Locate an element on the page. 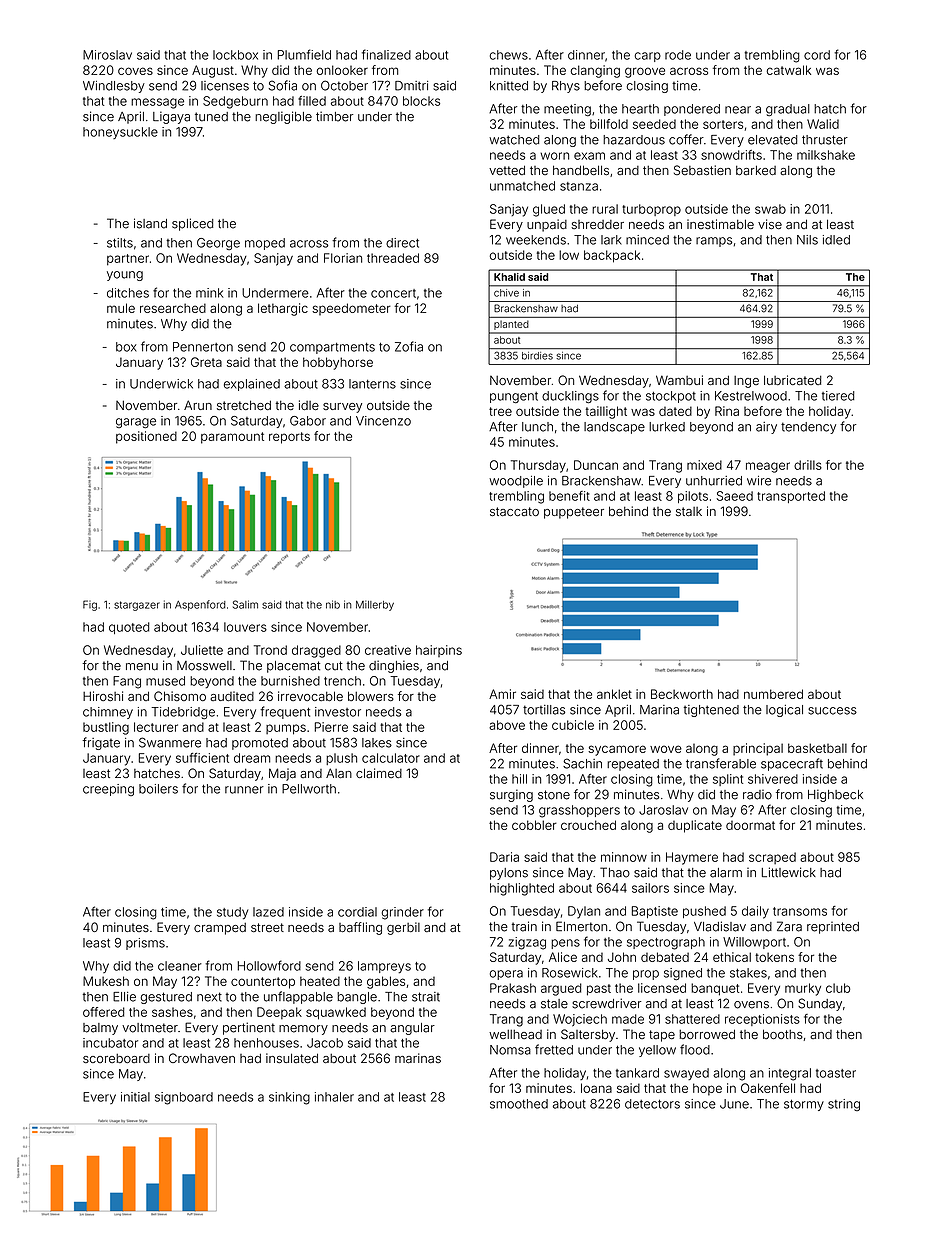 The height and width of the page is (1233, 952). duplicate is located at coordinates (695, 826).
